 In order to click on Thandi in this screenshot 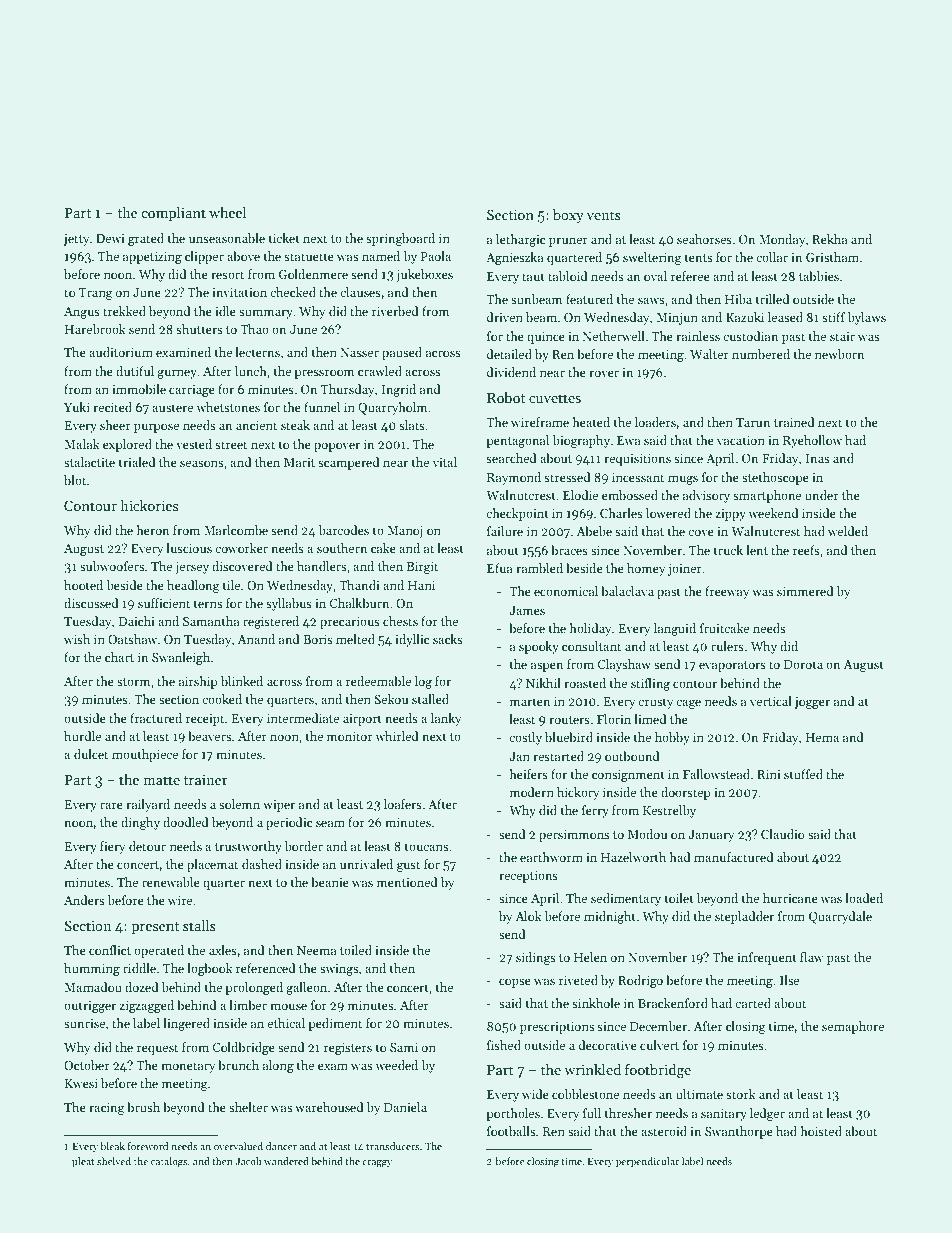, I will do `click(359, 585)`.
